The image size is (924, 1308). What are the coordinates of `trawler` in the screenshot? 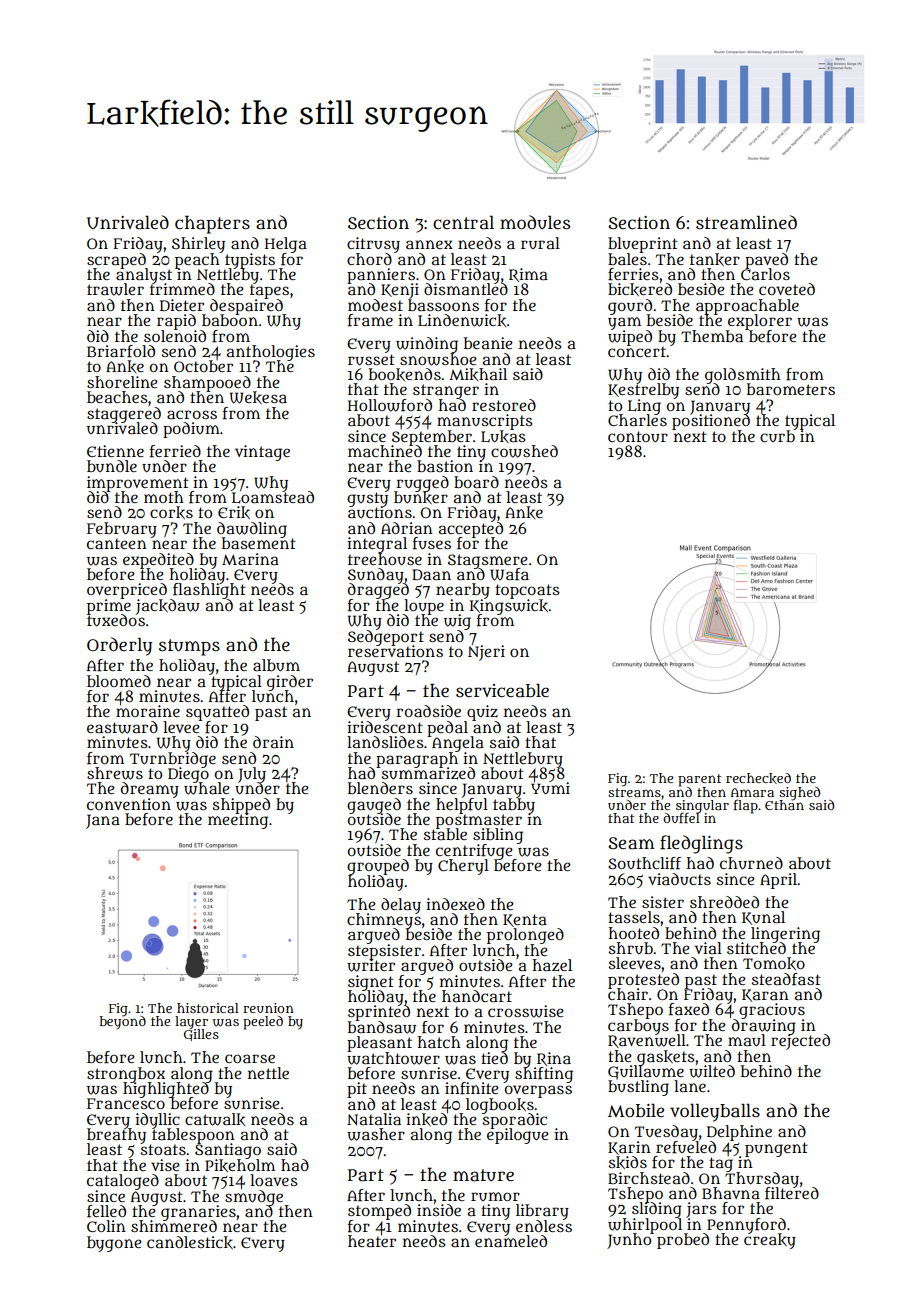 It's located at (115, 289).
